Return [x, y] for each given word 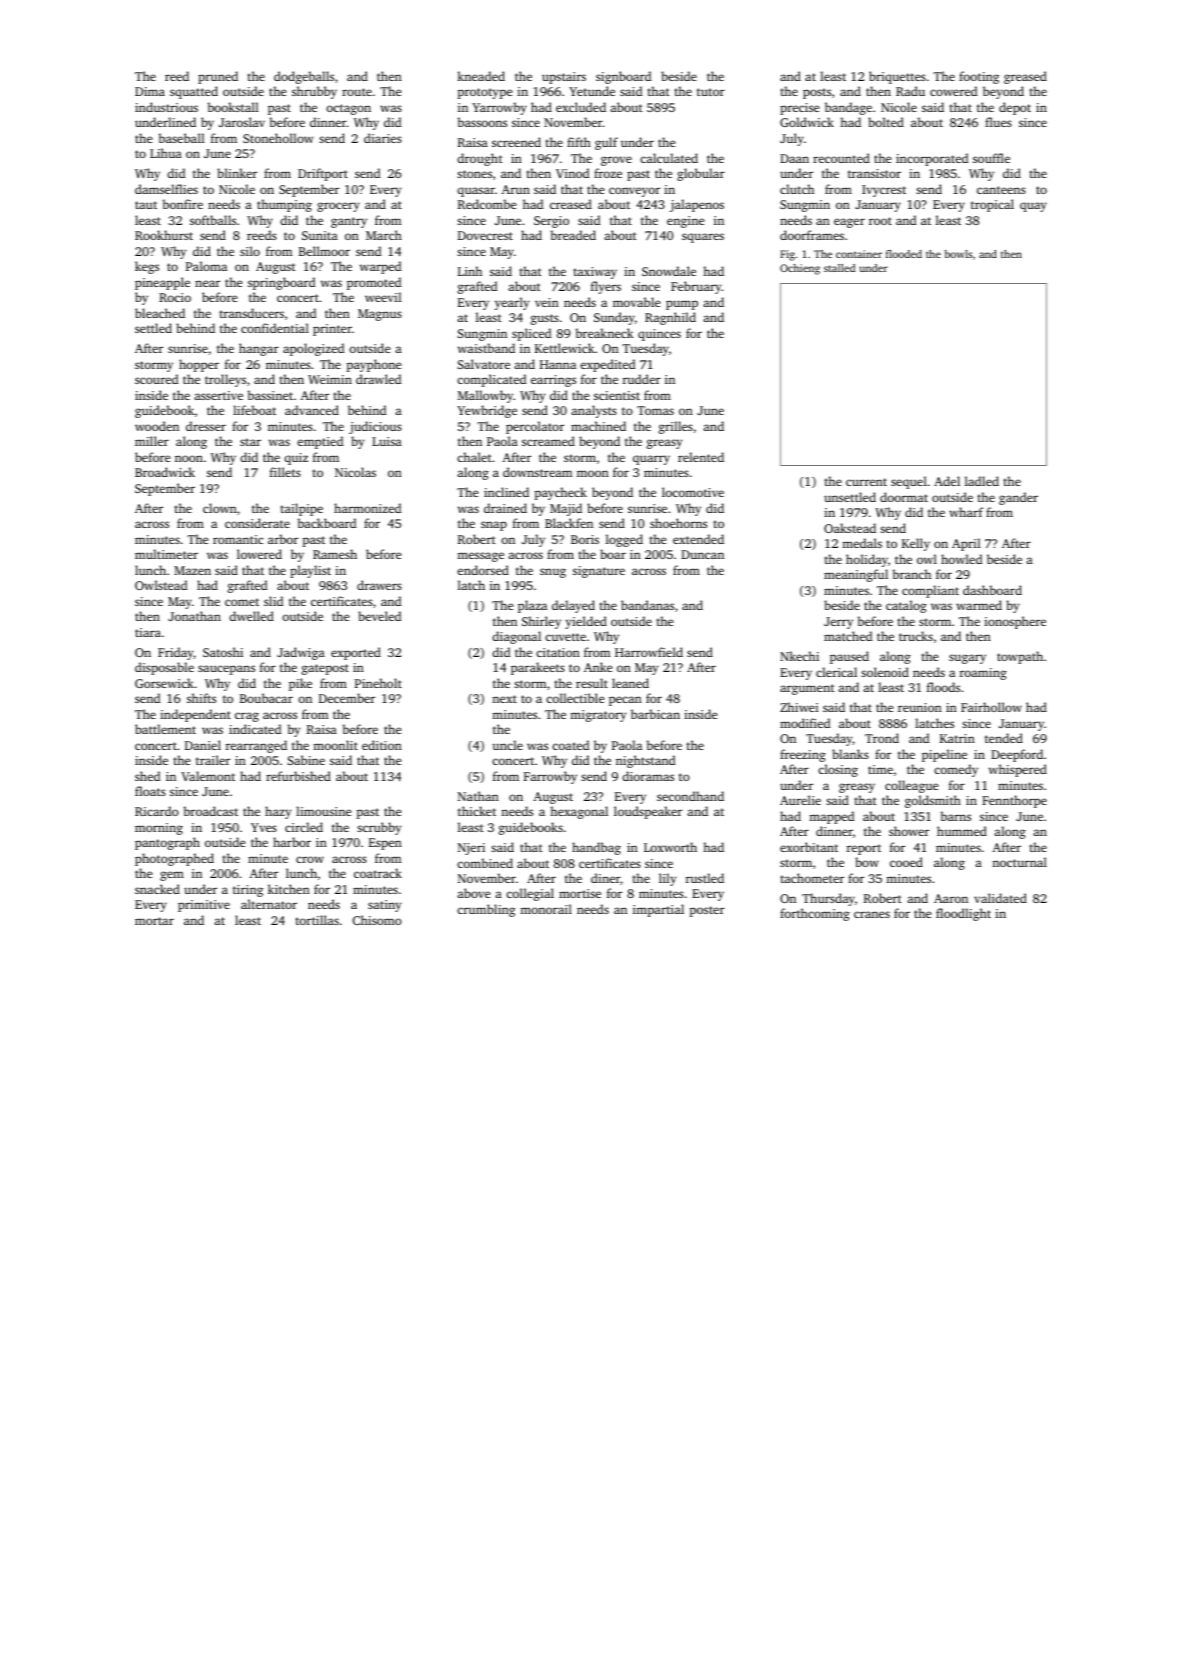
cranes [872, 914]
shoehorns [678, 523]
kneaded [481, 76]
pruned [218, 77]
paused [849, 657]
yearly [512, 303]
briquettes [897, 77]
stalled [839, 268]
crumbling [486, 910]
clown [220, 508]
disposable [164, 668]
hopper [199, 365]
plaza [532, 606]
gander [1018, 498]
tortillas [317, 920]
